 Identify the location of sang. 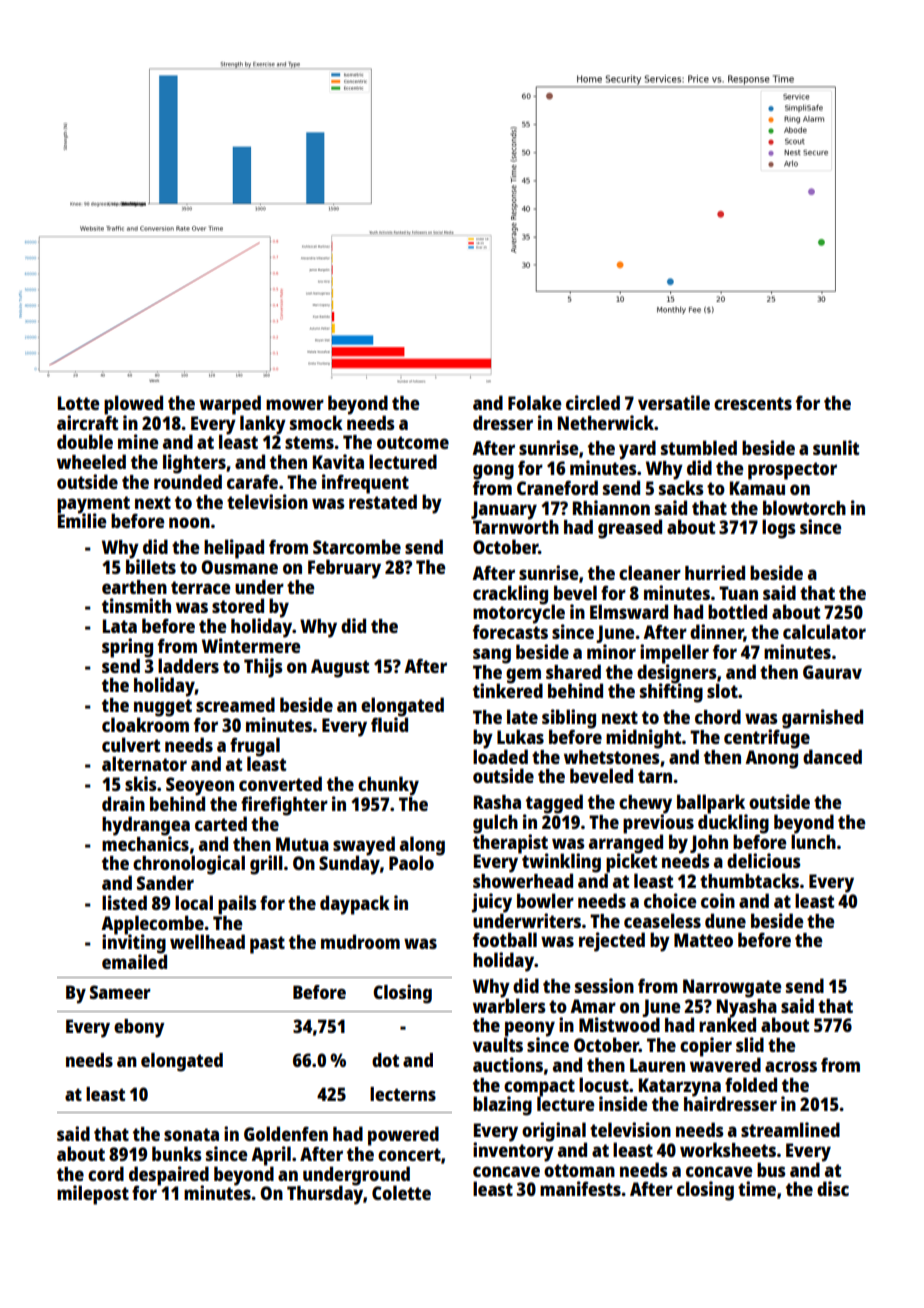
(492, 656).
